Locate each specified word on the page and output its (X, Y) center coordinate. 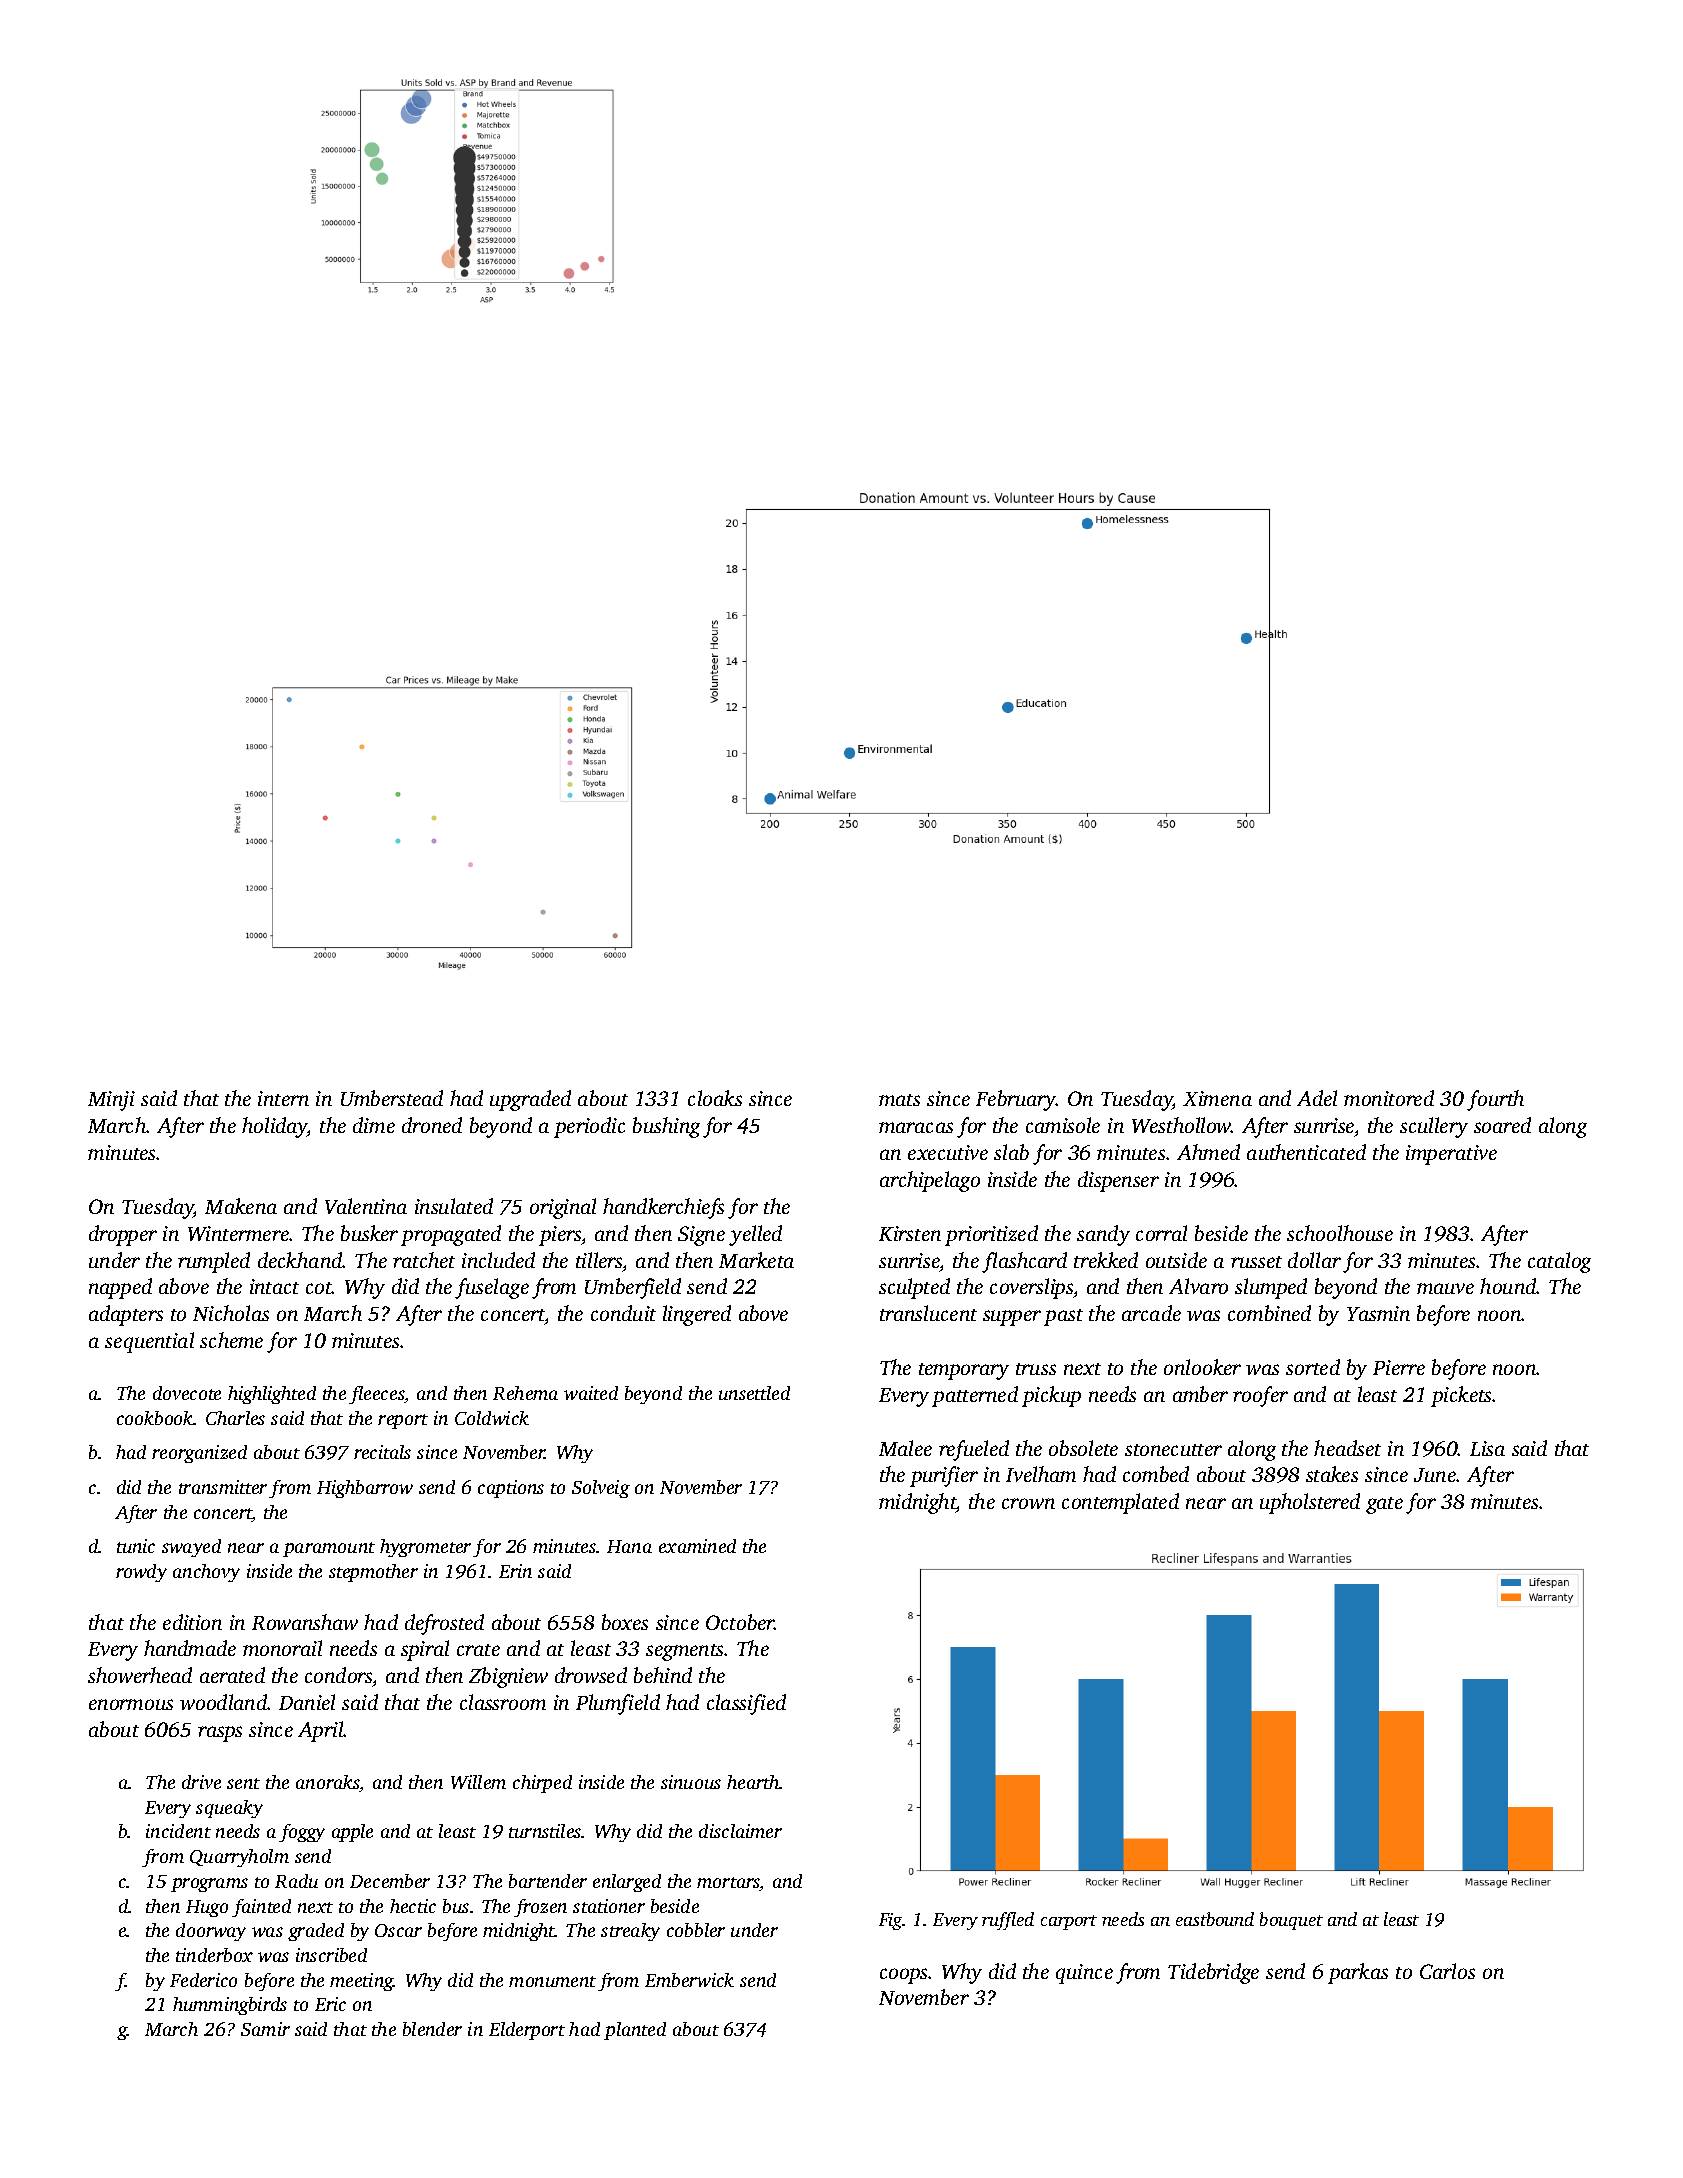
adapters (126, 1315)
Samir (265, 2029)
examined (697, 1546)
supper (1012, 1318)
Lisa (1487, 1448)
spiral (425, 1650)
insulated (454, 1206)
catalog (1559, 1262)
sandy (1103, 1235)
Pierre (1399, 1367)
